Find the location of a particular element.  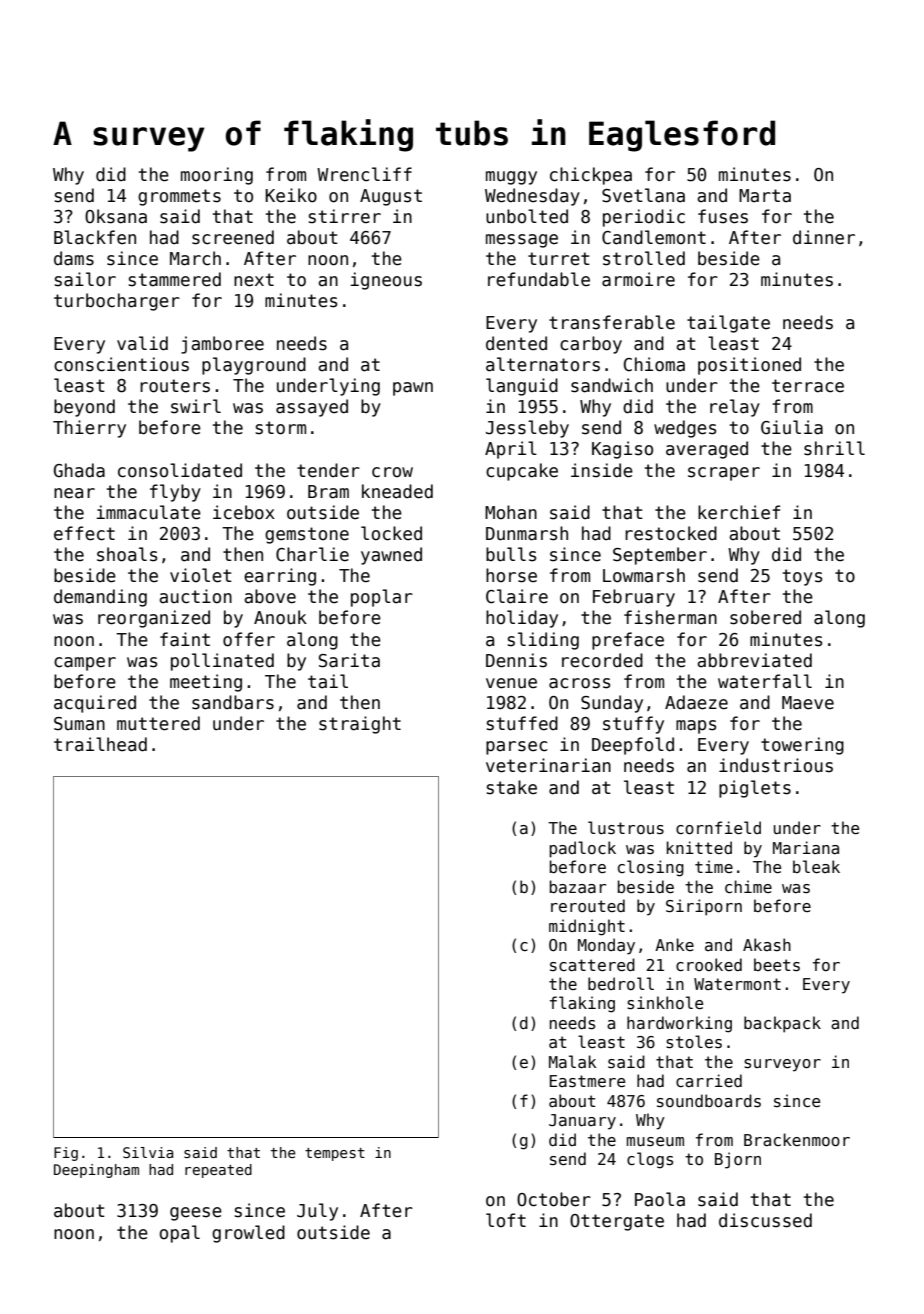

stake is located at coordinates (512, 787).
